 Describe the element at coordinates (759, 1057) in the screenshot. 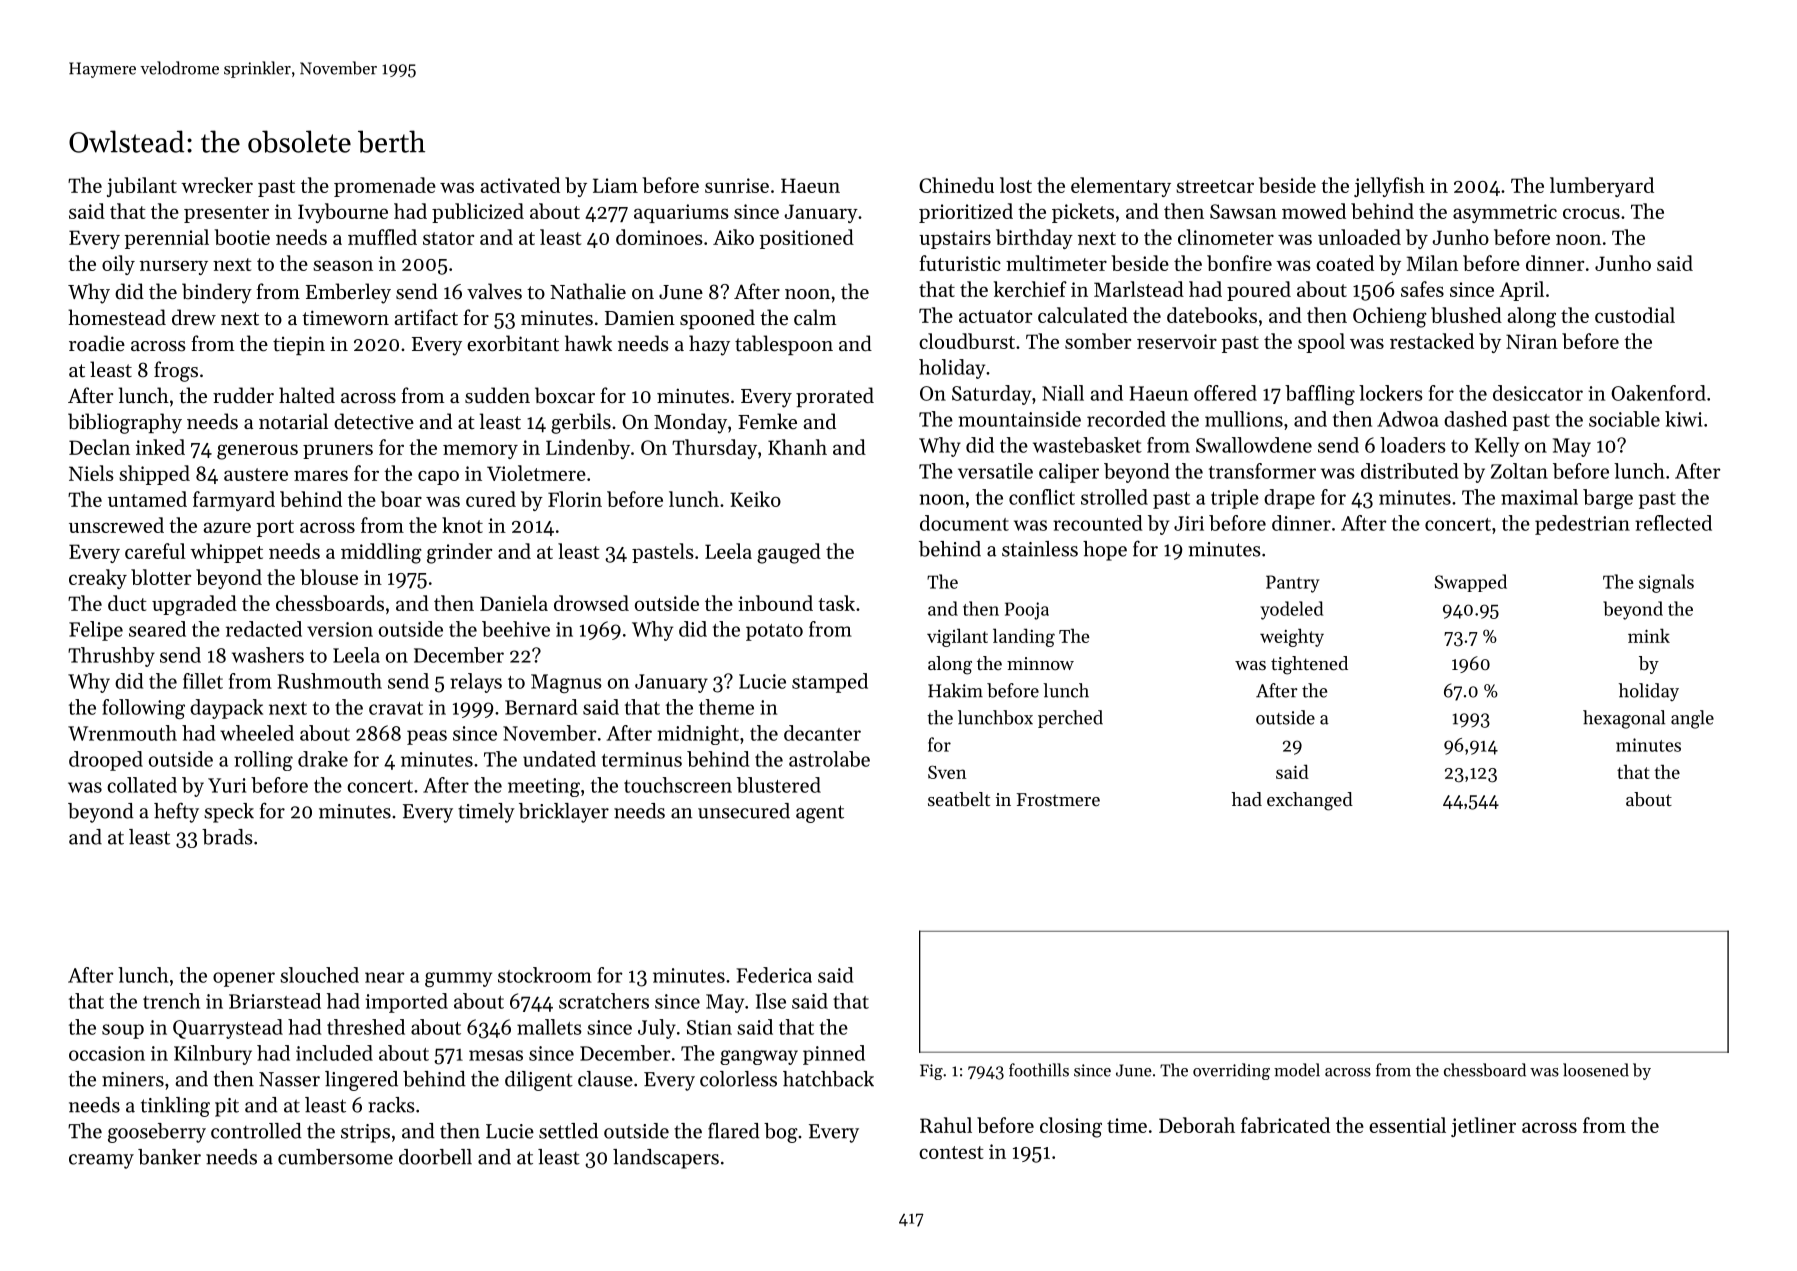

I see `gangway` at that location.
